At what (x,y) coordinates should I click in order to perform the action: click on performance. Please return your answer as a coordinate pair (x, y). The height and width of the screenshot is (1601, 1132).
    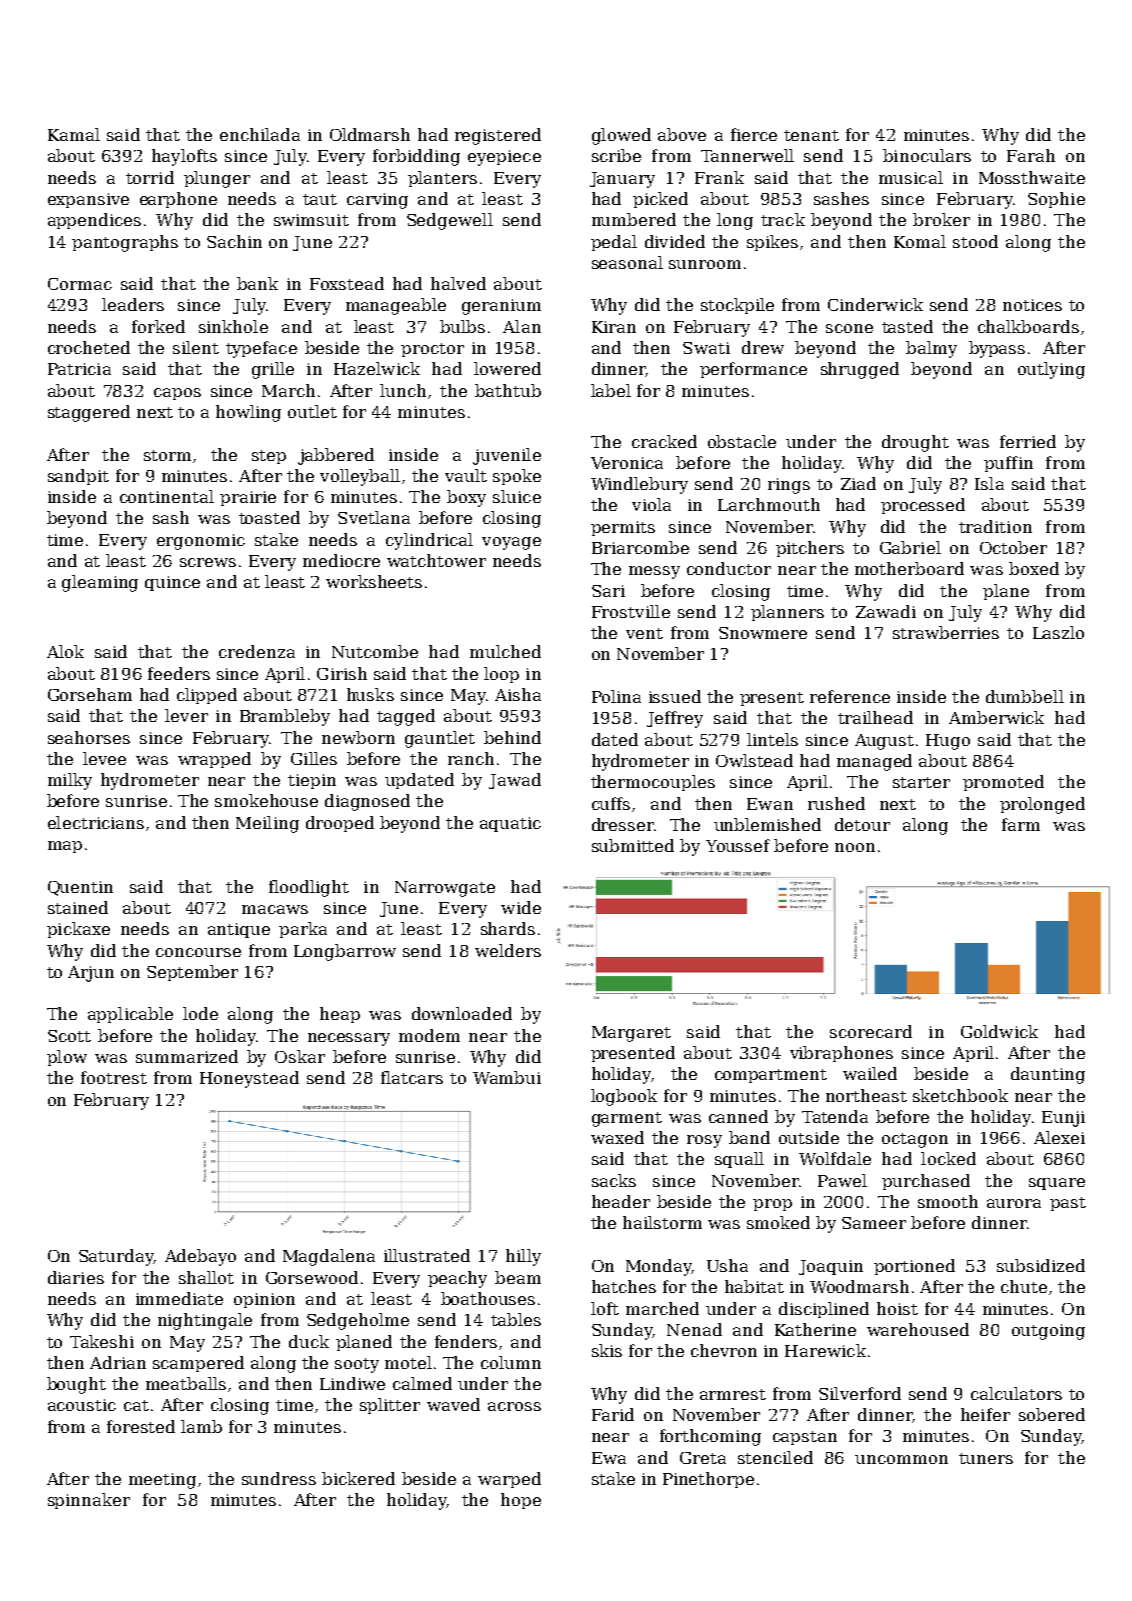
    Looking at the image, I should click on (753, 370).
